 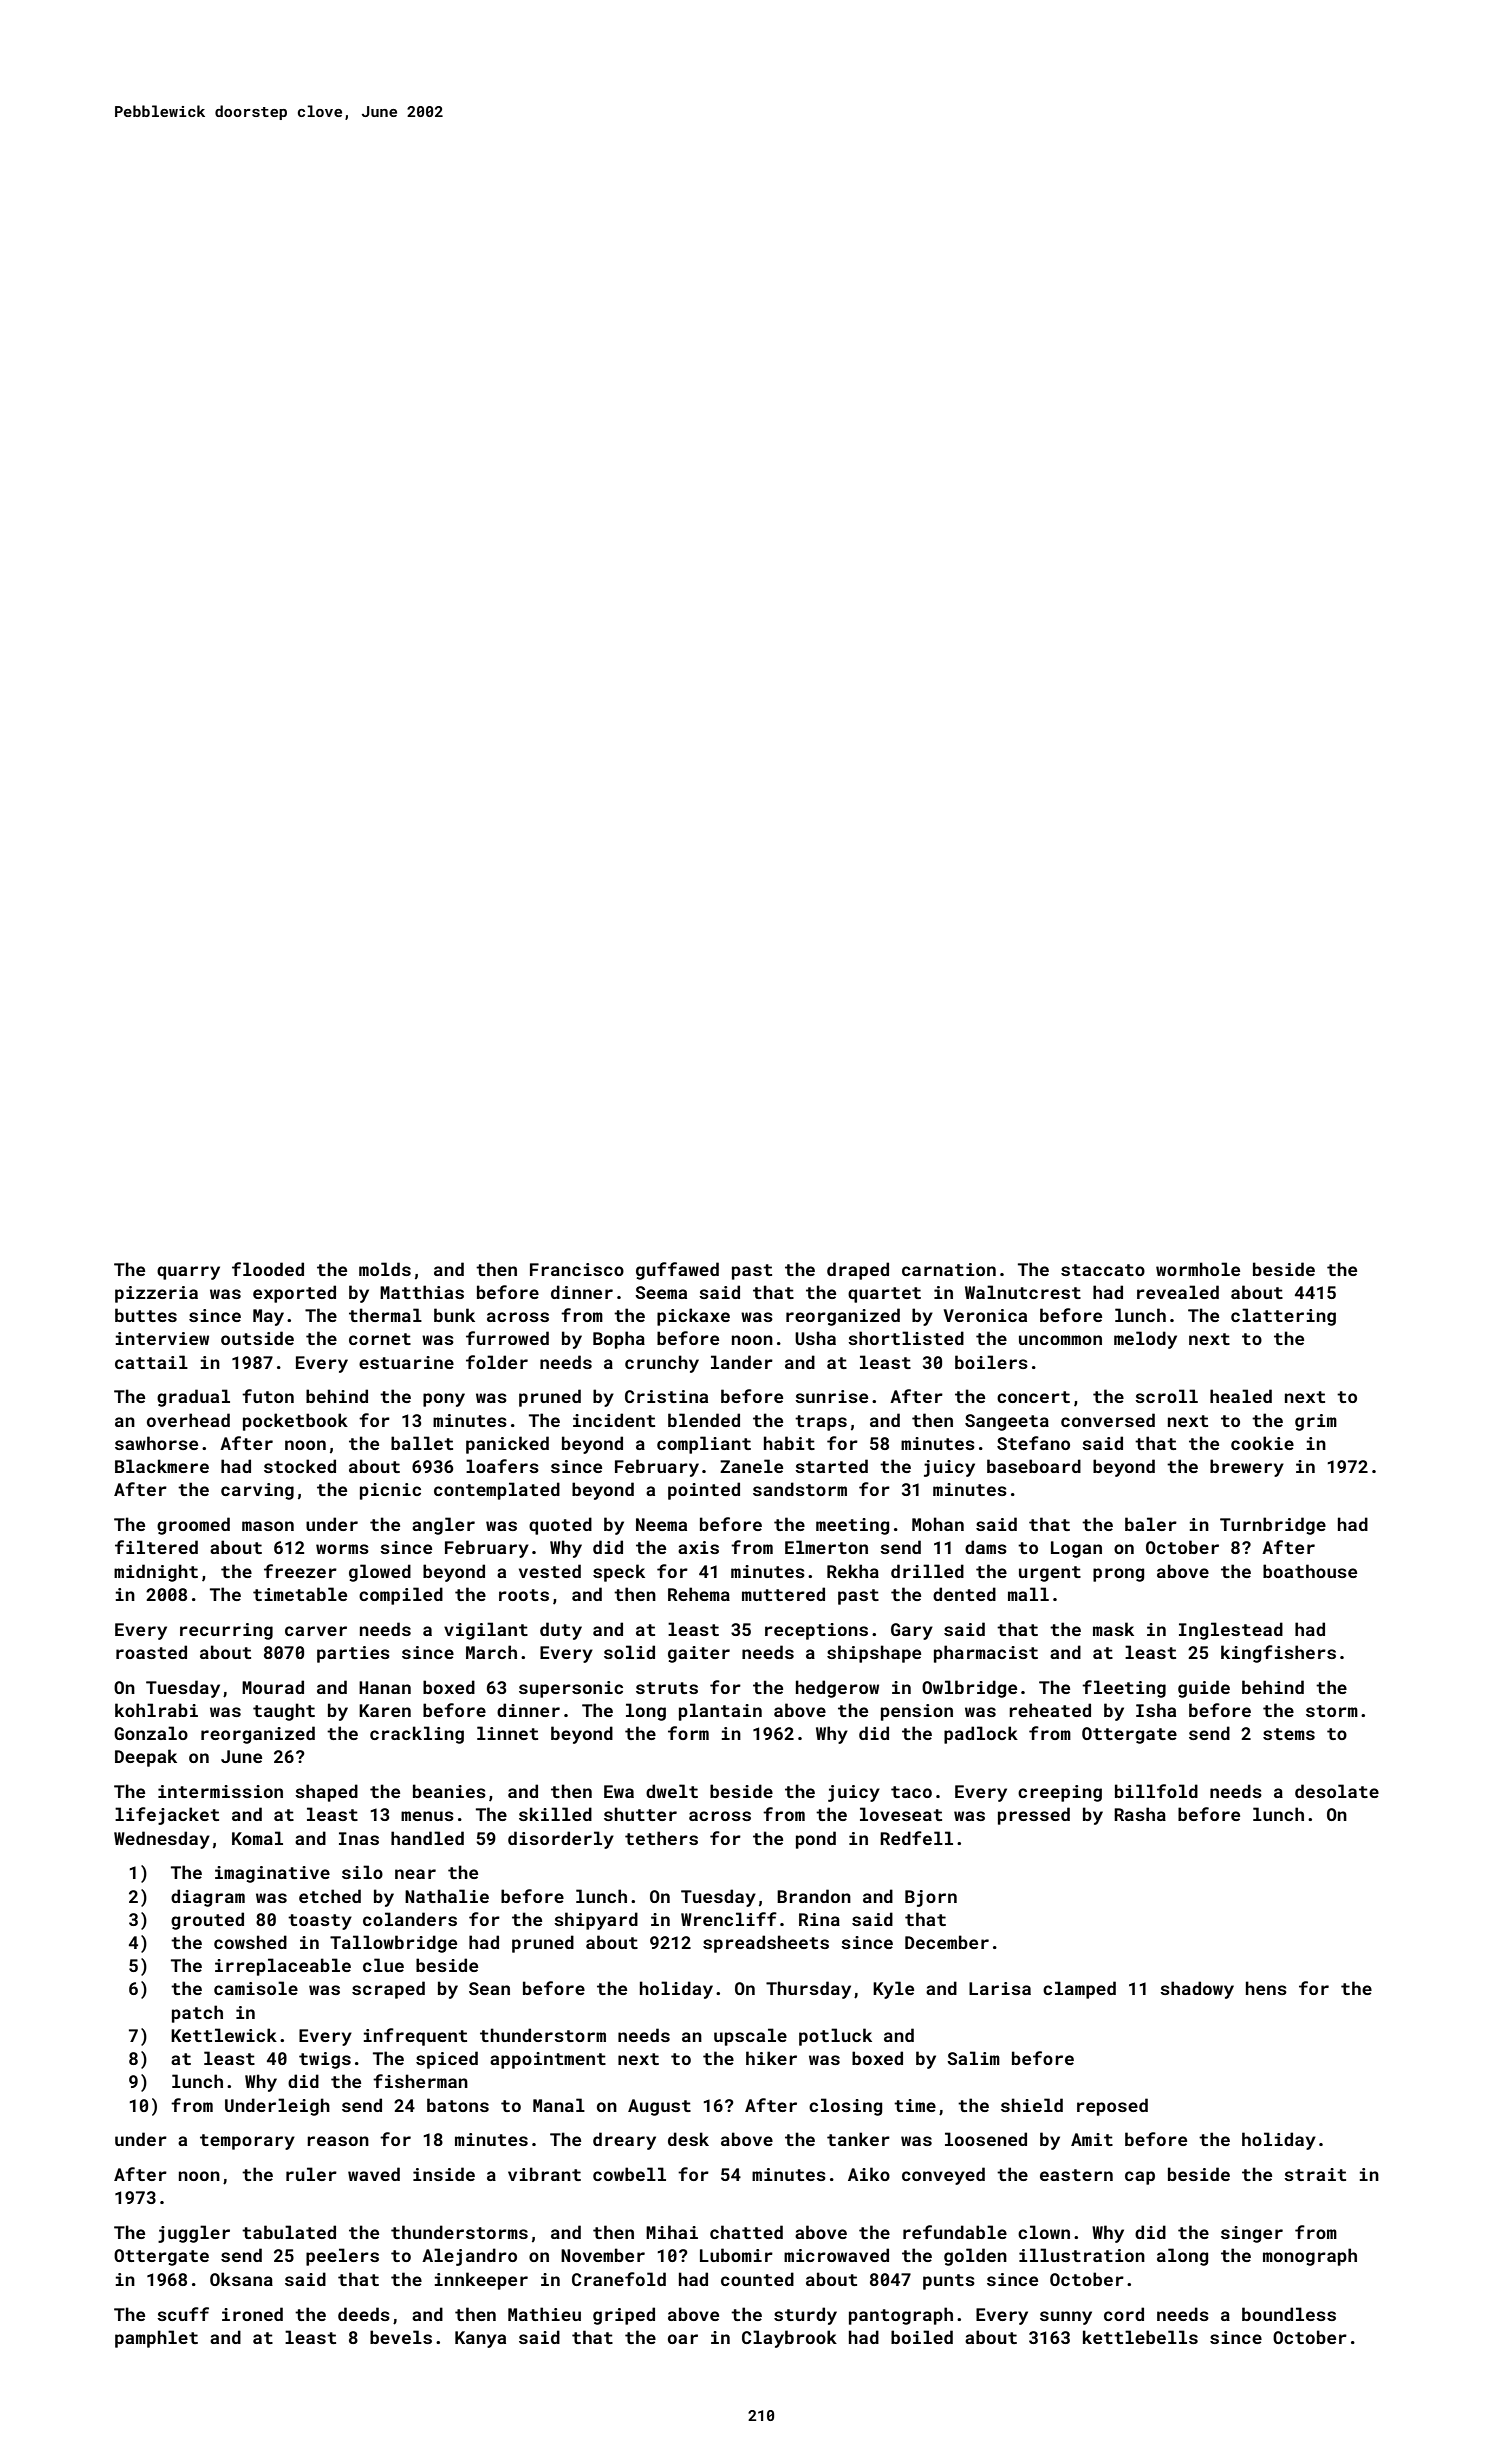 I want to click on baler, so click(x=1151, y=1524).
